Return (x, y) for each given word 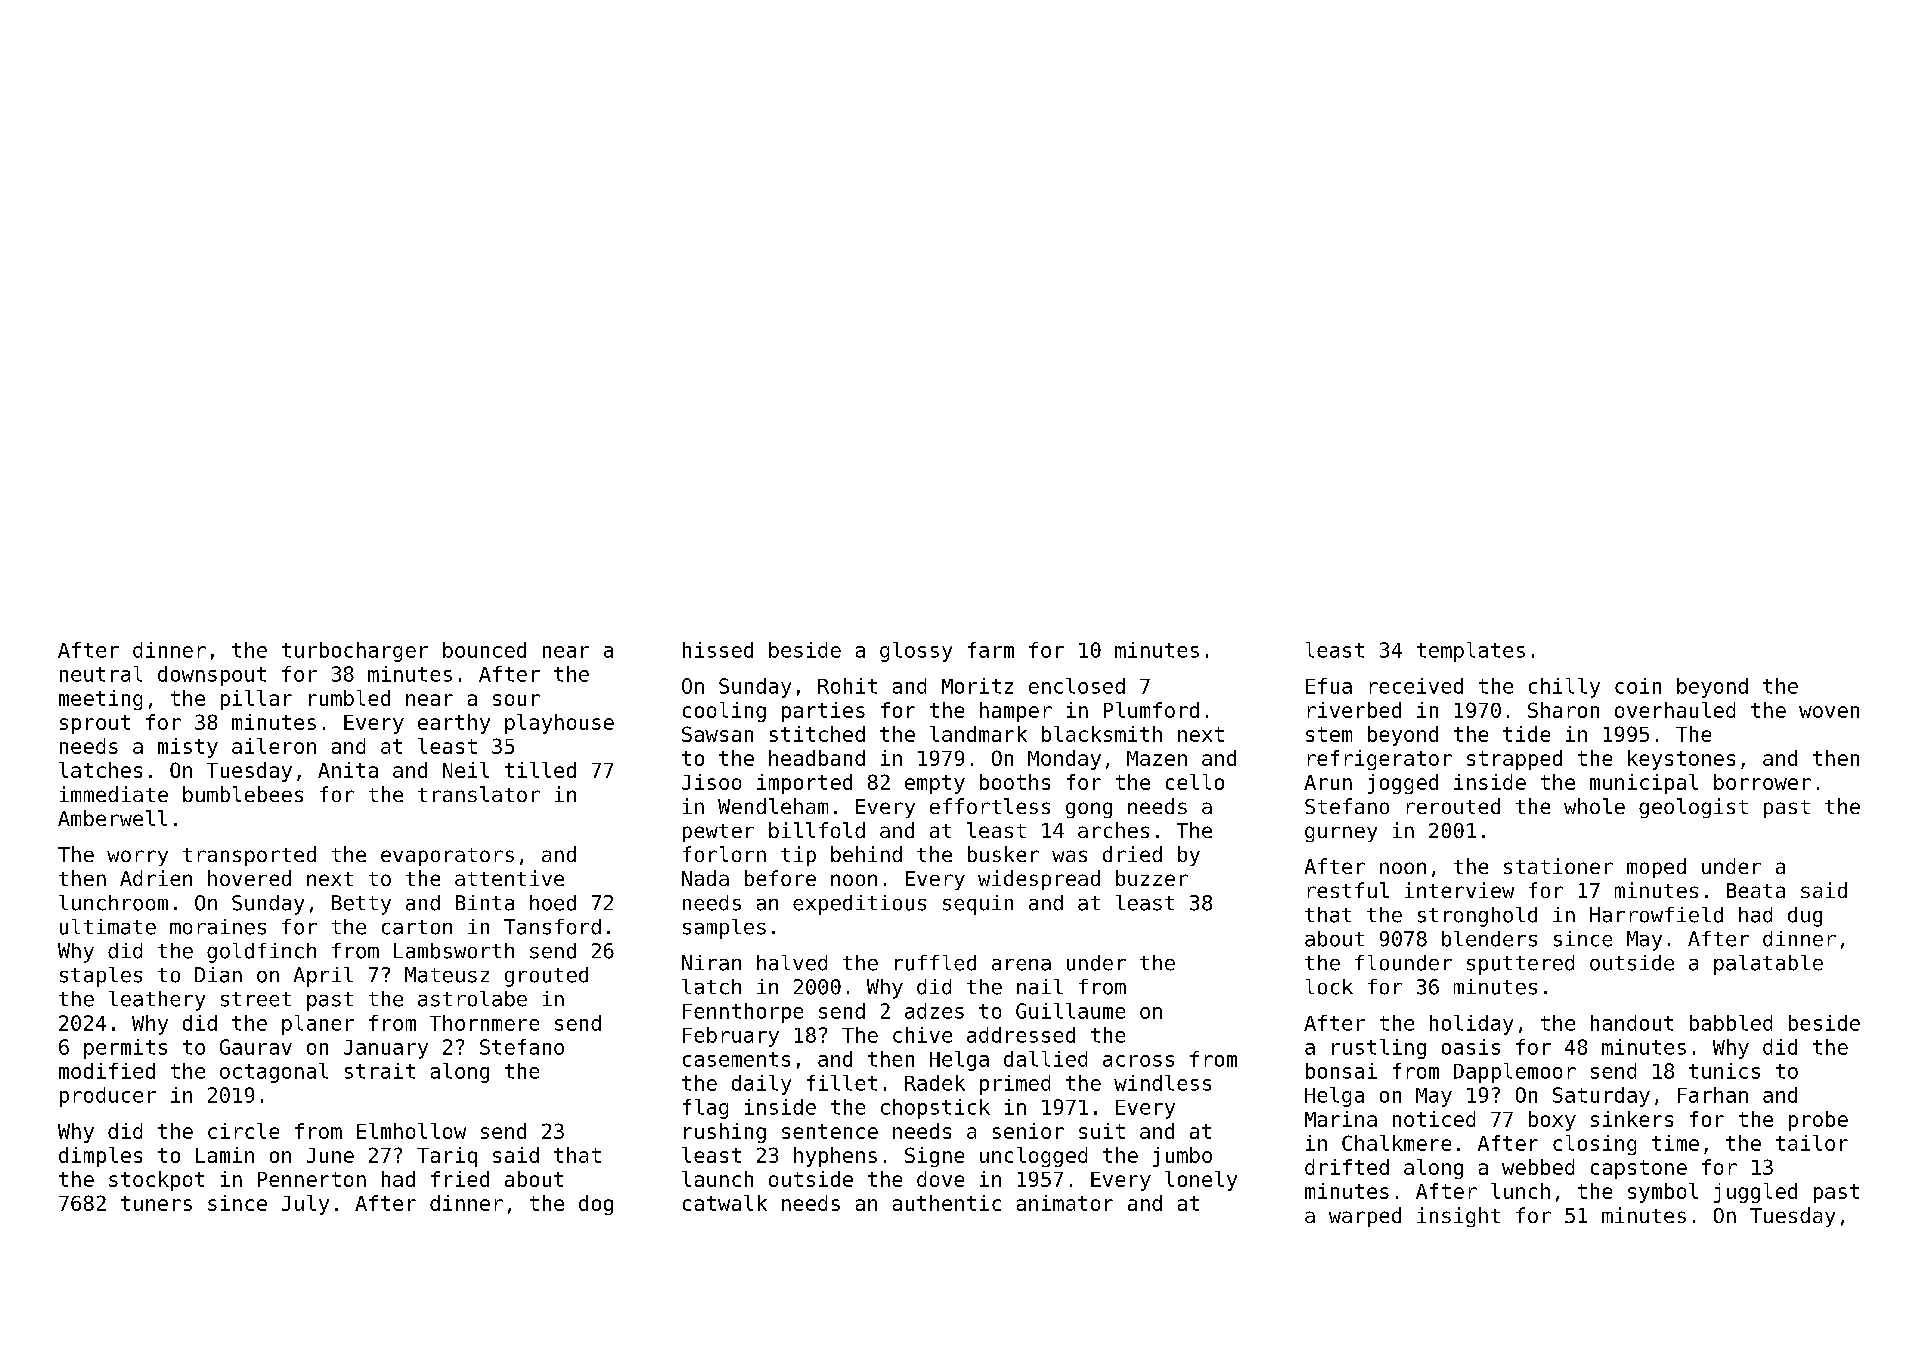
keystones (1681, 760)
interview (1459, 890)
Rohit (847, 686)
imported (804, 784)
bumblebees (243, 794)
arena (1021, 965)
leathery (157, 1001)
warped (1365, 1217)
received (1416, 686)
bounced (484, 650)
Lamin (225, 1155)
